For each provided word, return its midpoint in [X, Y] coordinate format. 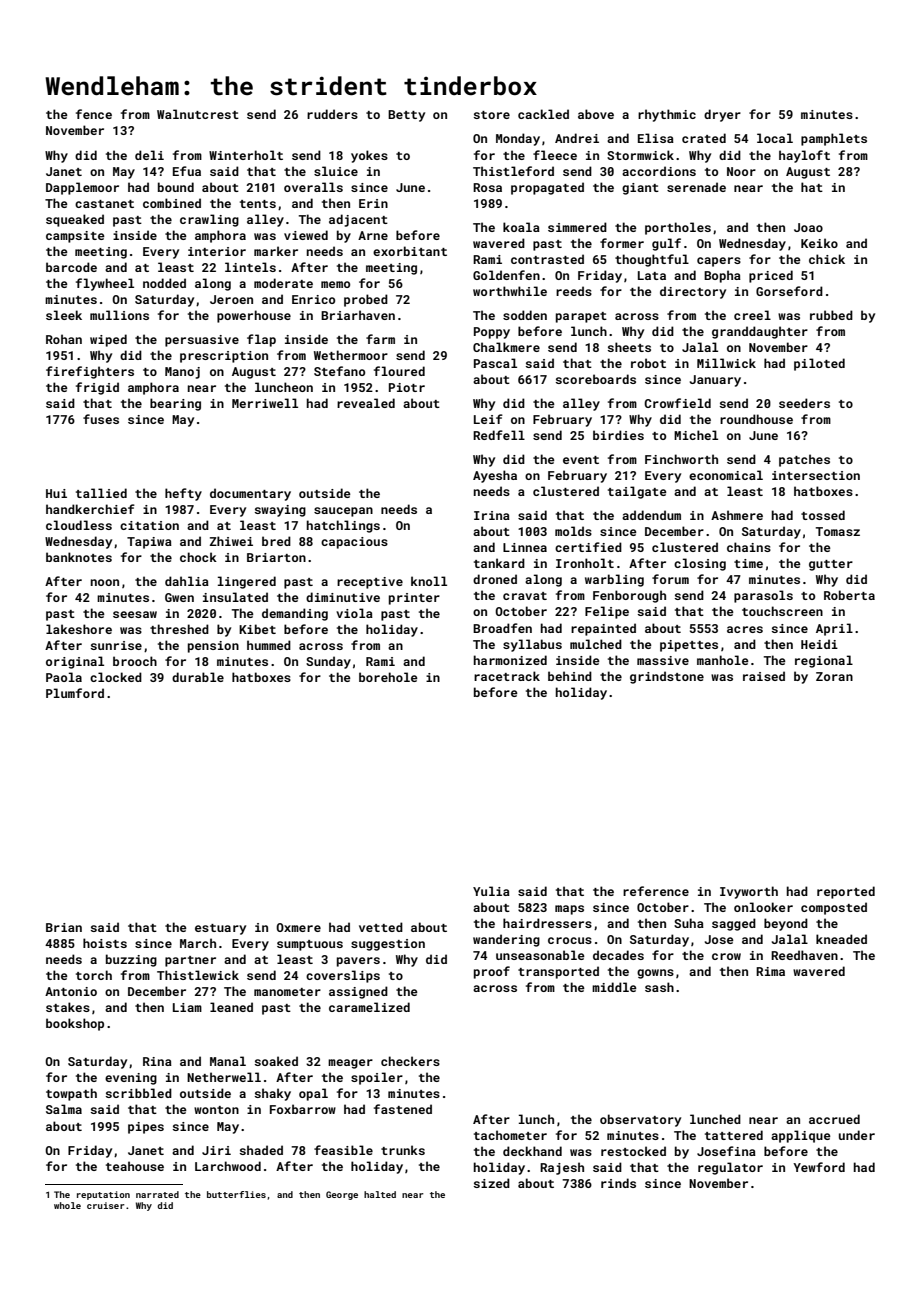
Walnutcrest [198, 114]
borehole [388, 677]
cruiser [106, 1205]
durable [198, 677]
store [492, 115]
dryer [722, 115]
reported [846, 892]
